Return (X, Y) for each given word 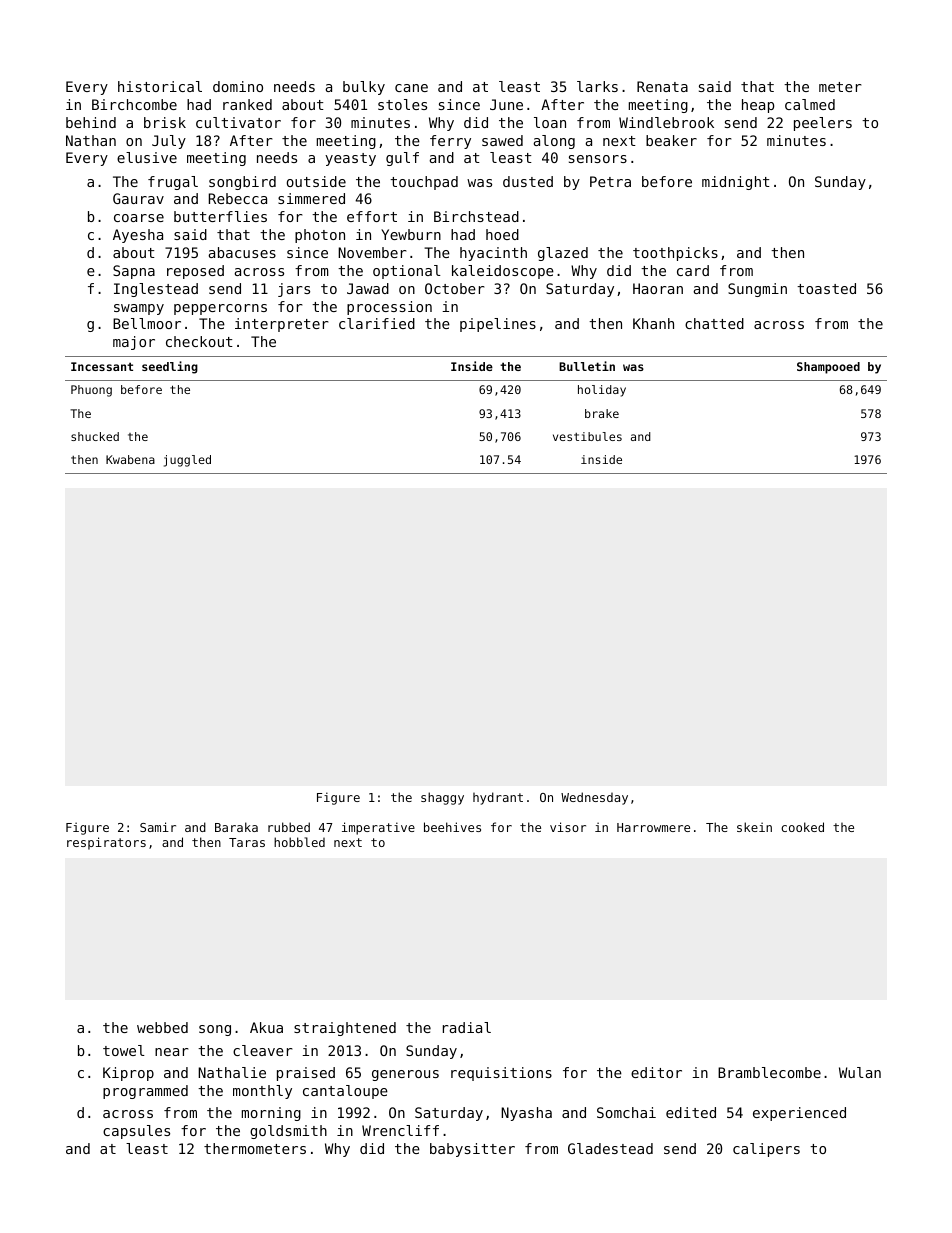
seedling (170, 367)
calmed (810, 104)
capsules (136, 1132)
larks (597, 86)
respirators (106, 843)
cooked (802, 827)
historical (160, 86)
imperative (378, 828)
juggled (187, 461)
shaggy (442, 798)
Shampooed (828, 368)
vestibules (587, 436)
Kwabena (130, 459)
